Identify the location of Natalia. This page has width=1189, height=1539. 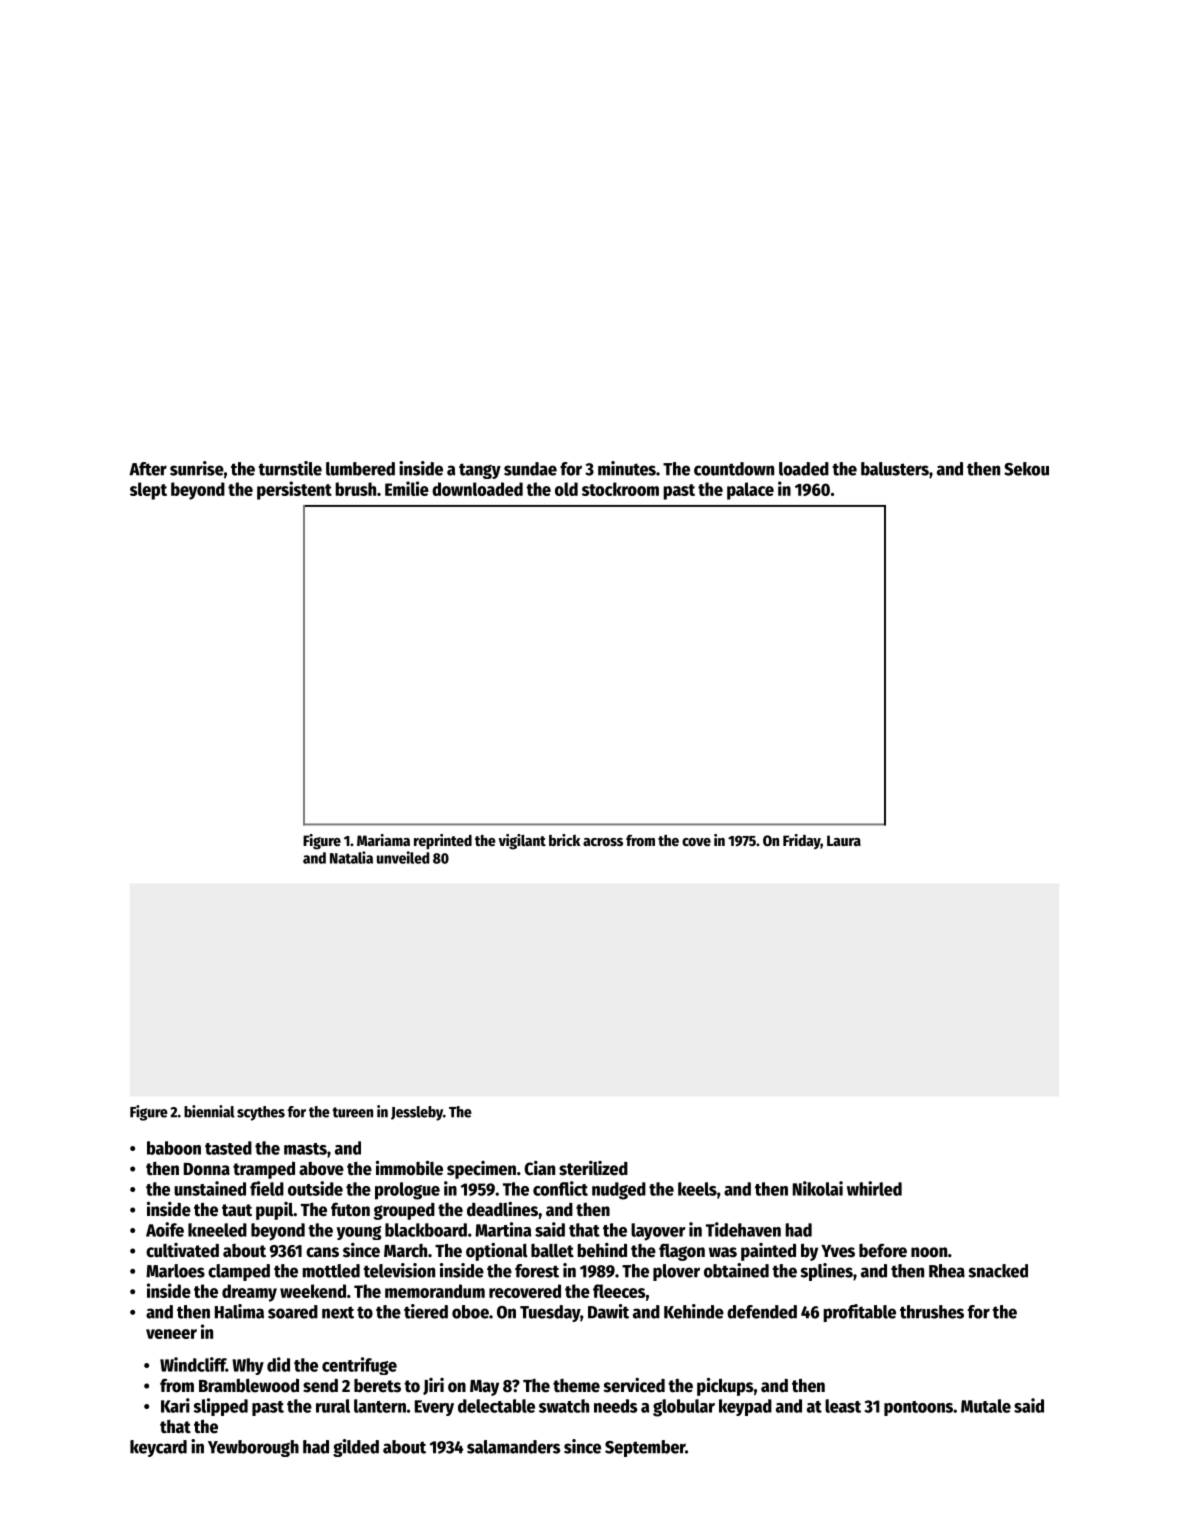
(351, 857).
